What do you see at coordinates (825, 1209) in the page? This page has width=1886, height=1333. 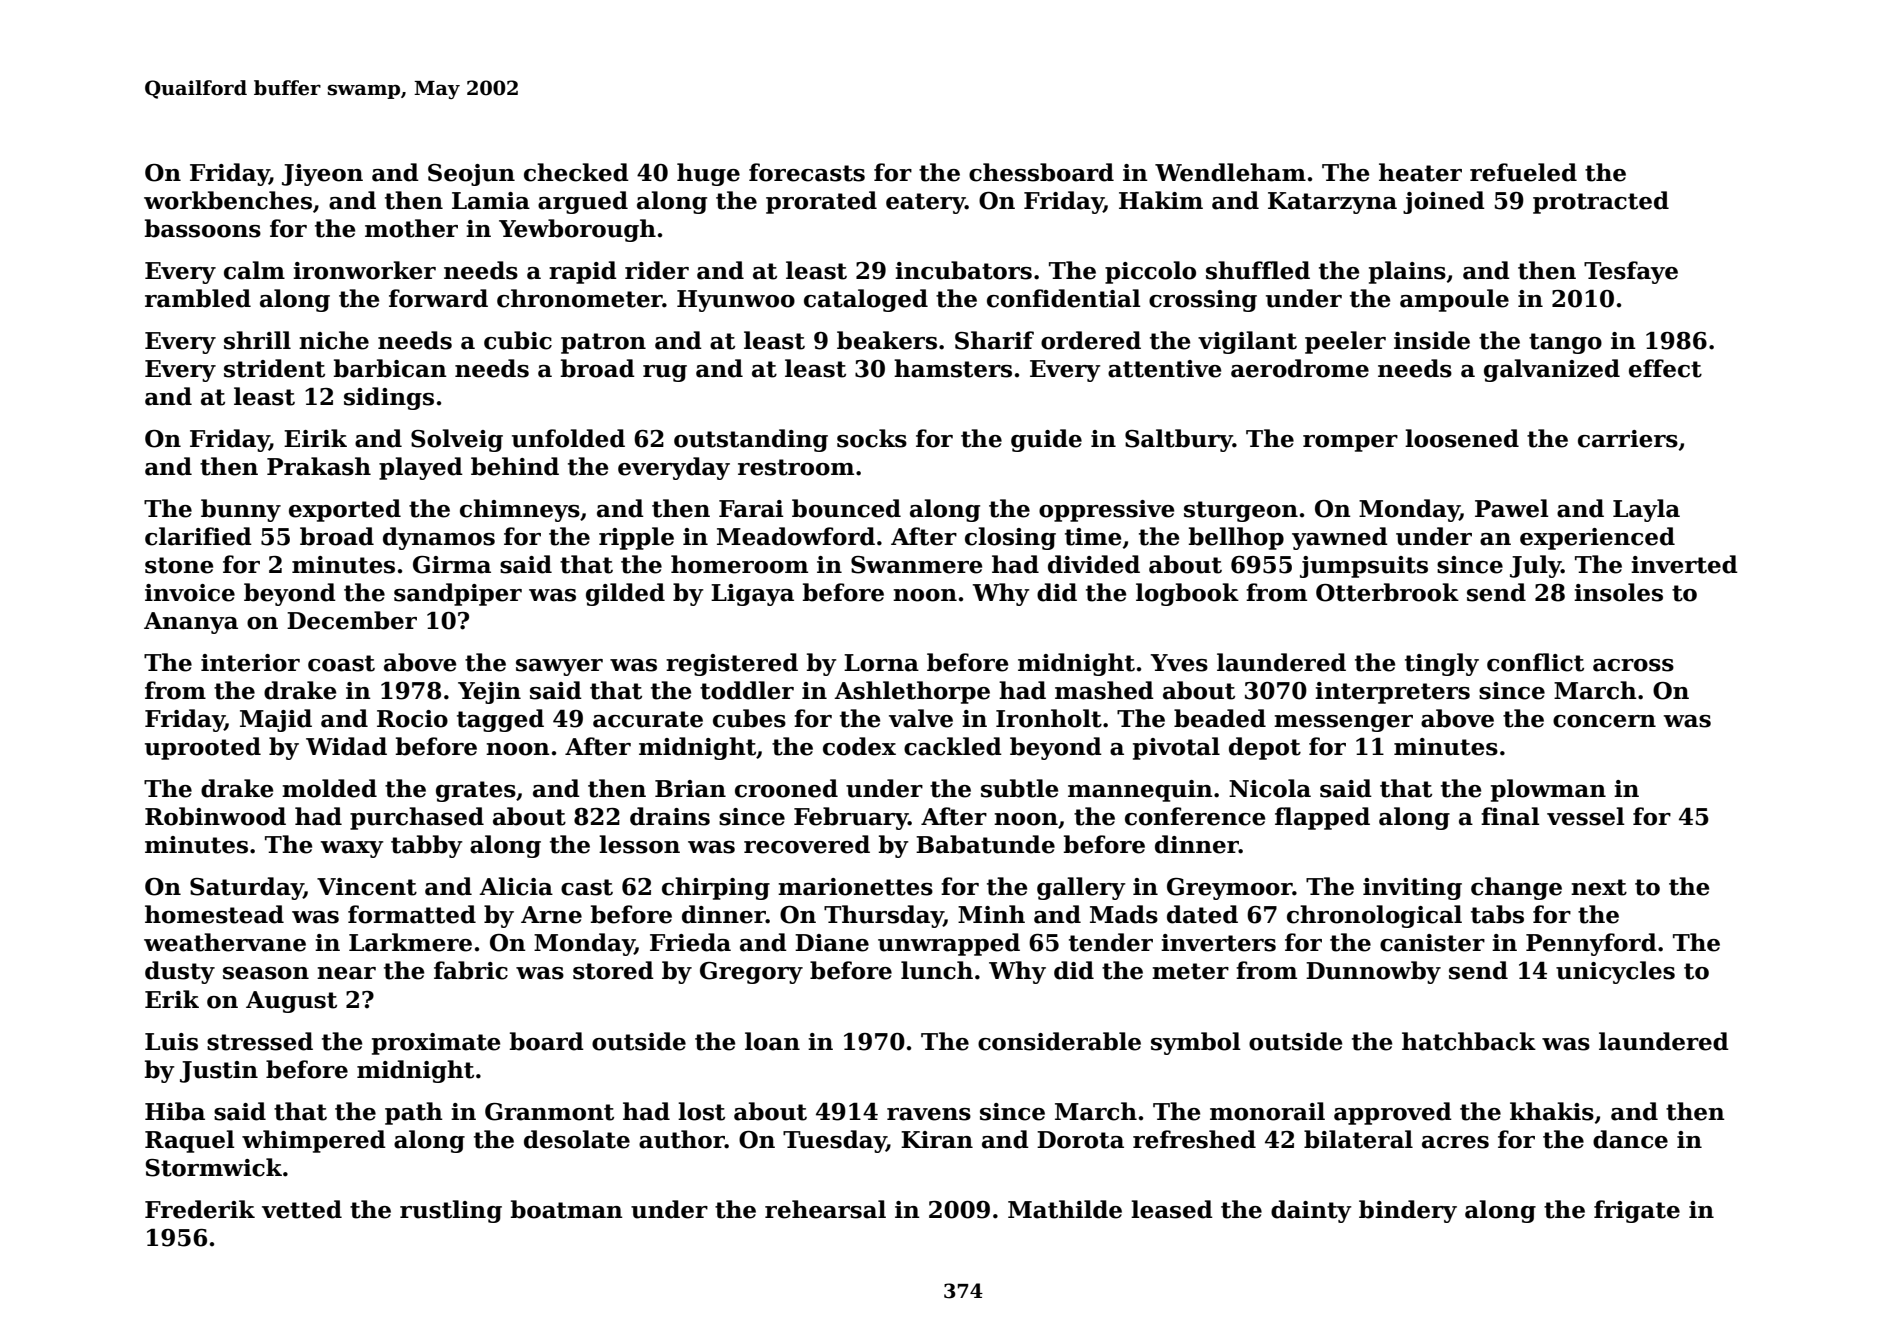 I see `rehearsal` at bounding box center [825, 1209].
